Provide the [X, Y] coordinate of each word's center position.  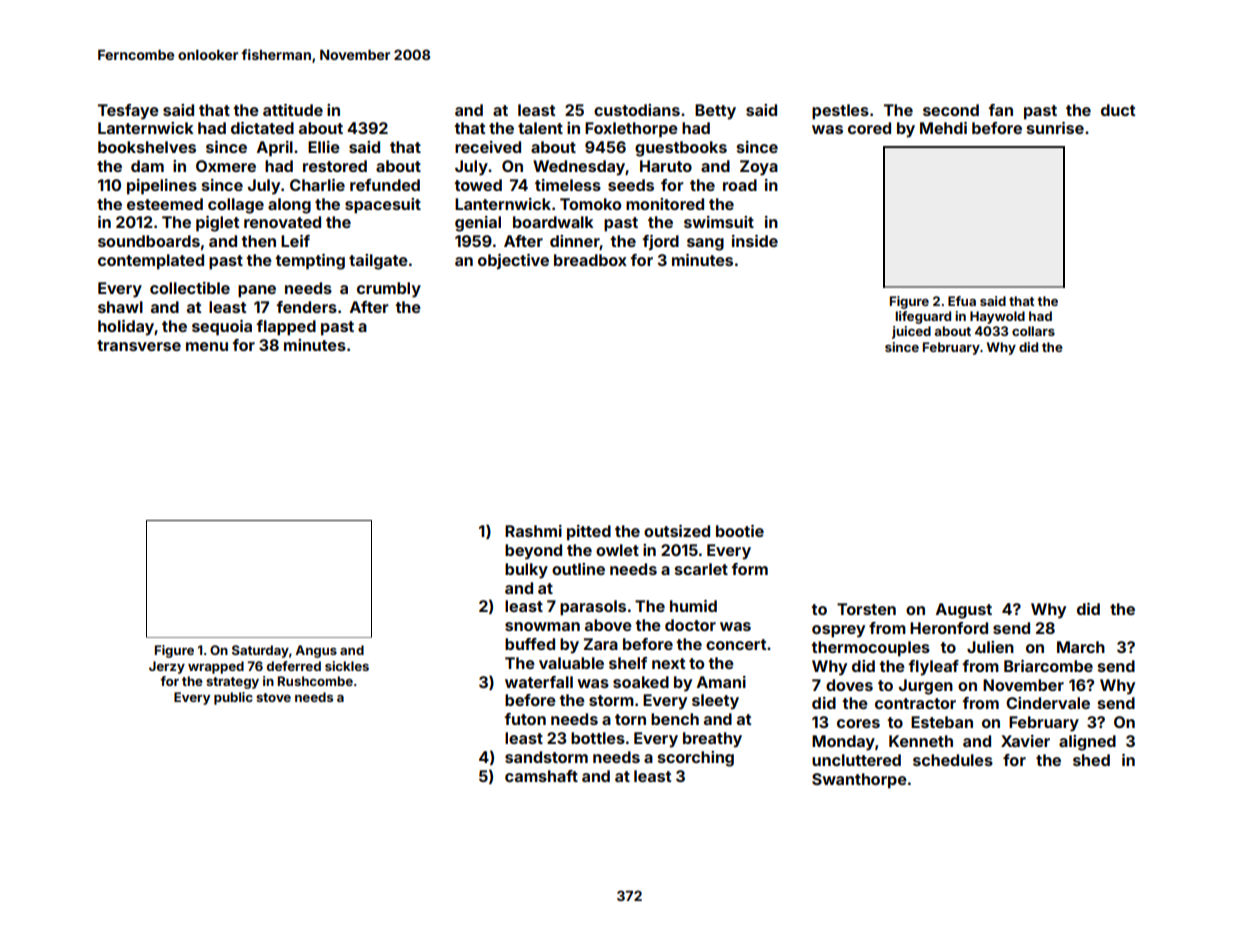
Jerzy [167, 667]
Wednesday [579, 168]
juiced [911, 332]
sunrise [1055, 128]
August [964, 611]
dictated [262, 128]
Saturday [260, 651]
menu [207, 346]
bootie [740, 531]
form [749, 569]
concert [736, 644]
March [1081, 647]
